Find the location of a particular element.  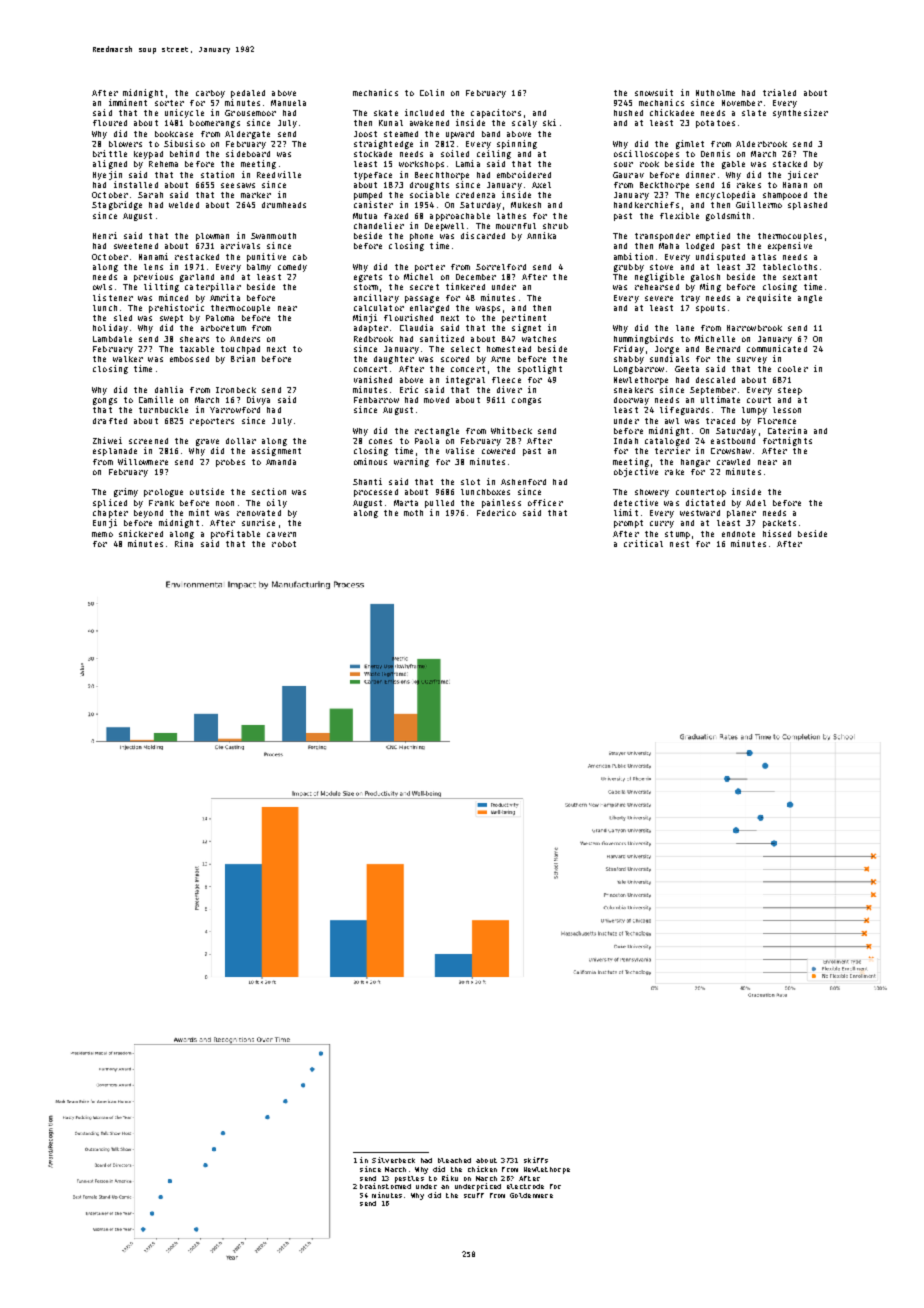

nest is located at coordinates (679, 544).
